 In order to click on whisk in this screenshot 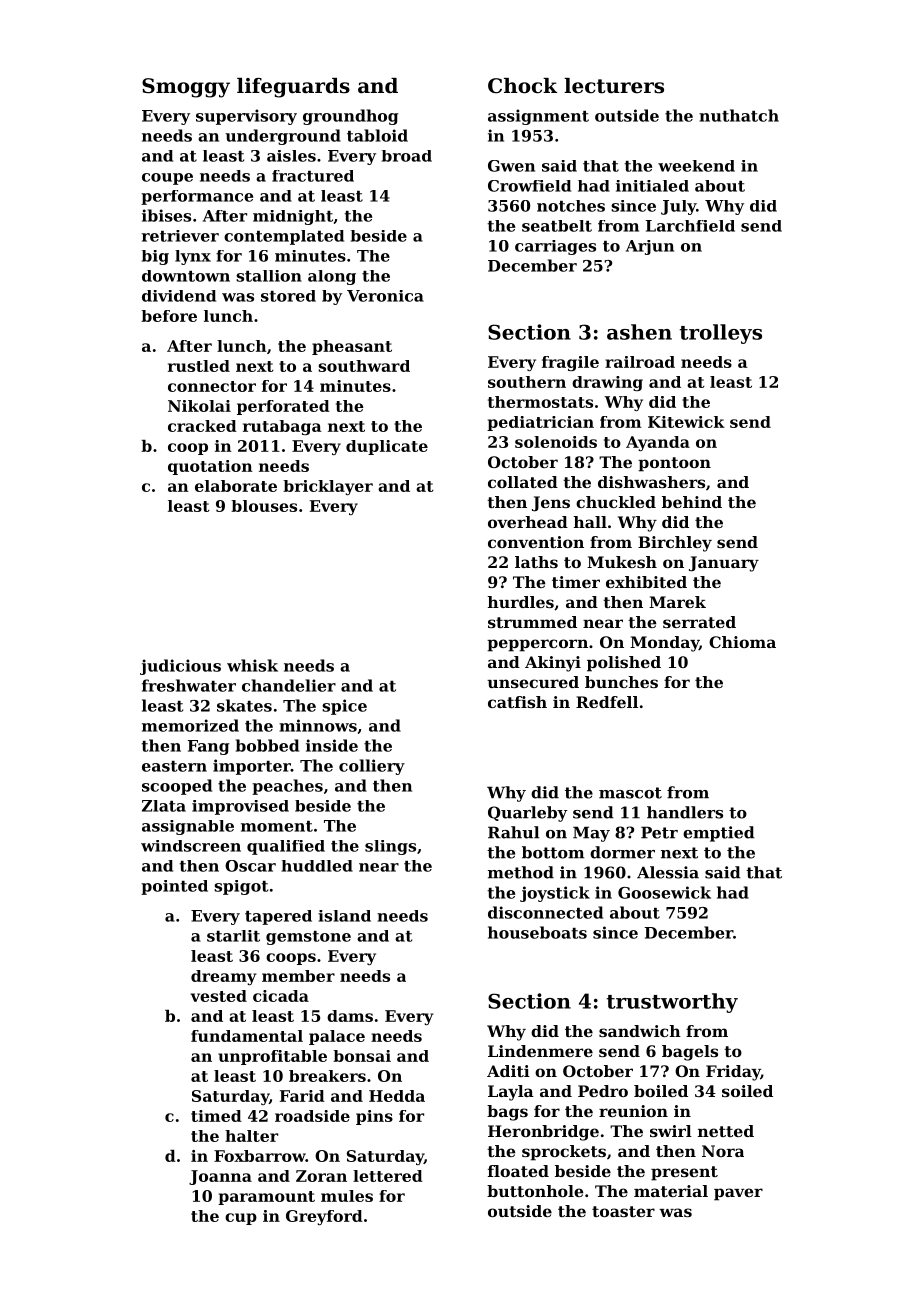, I will do `click(252, 665)`.
